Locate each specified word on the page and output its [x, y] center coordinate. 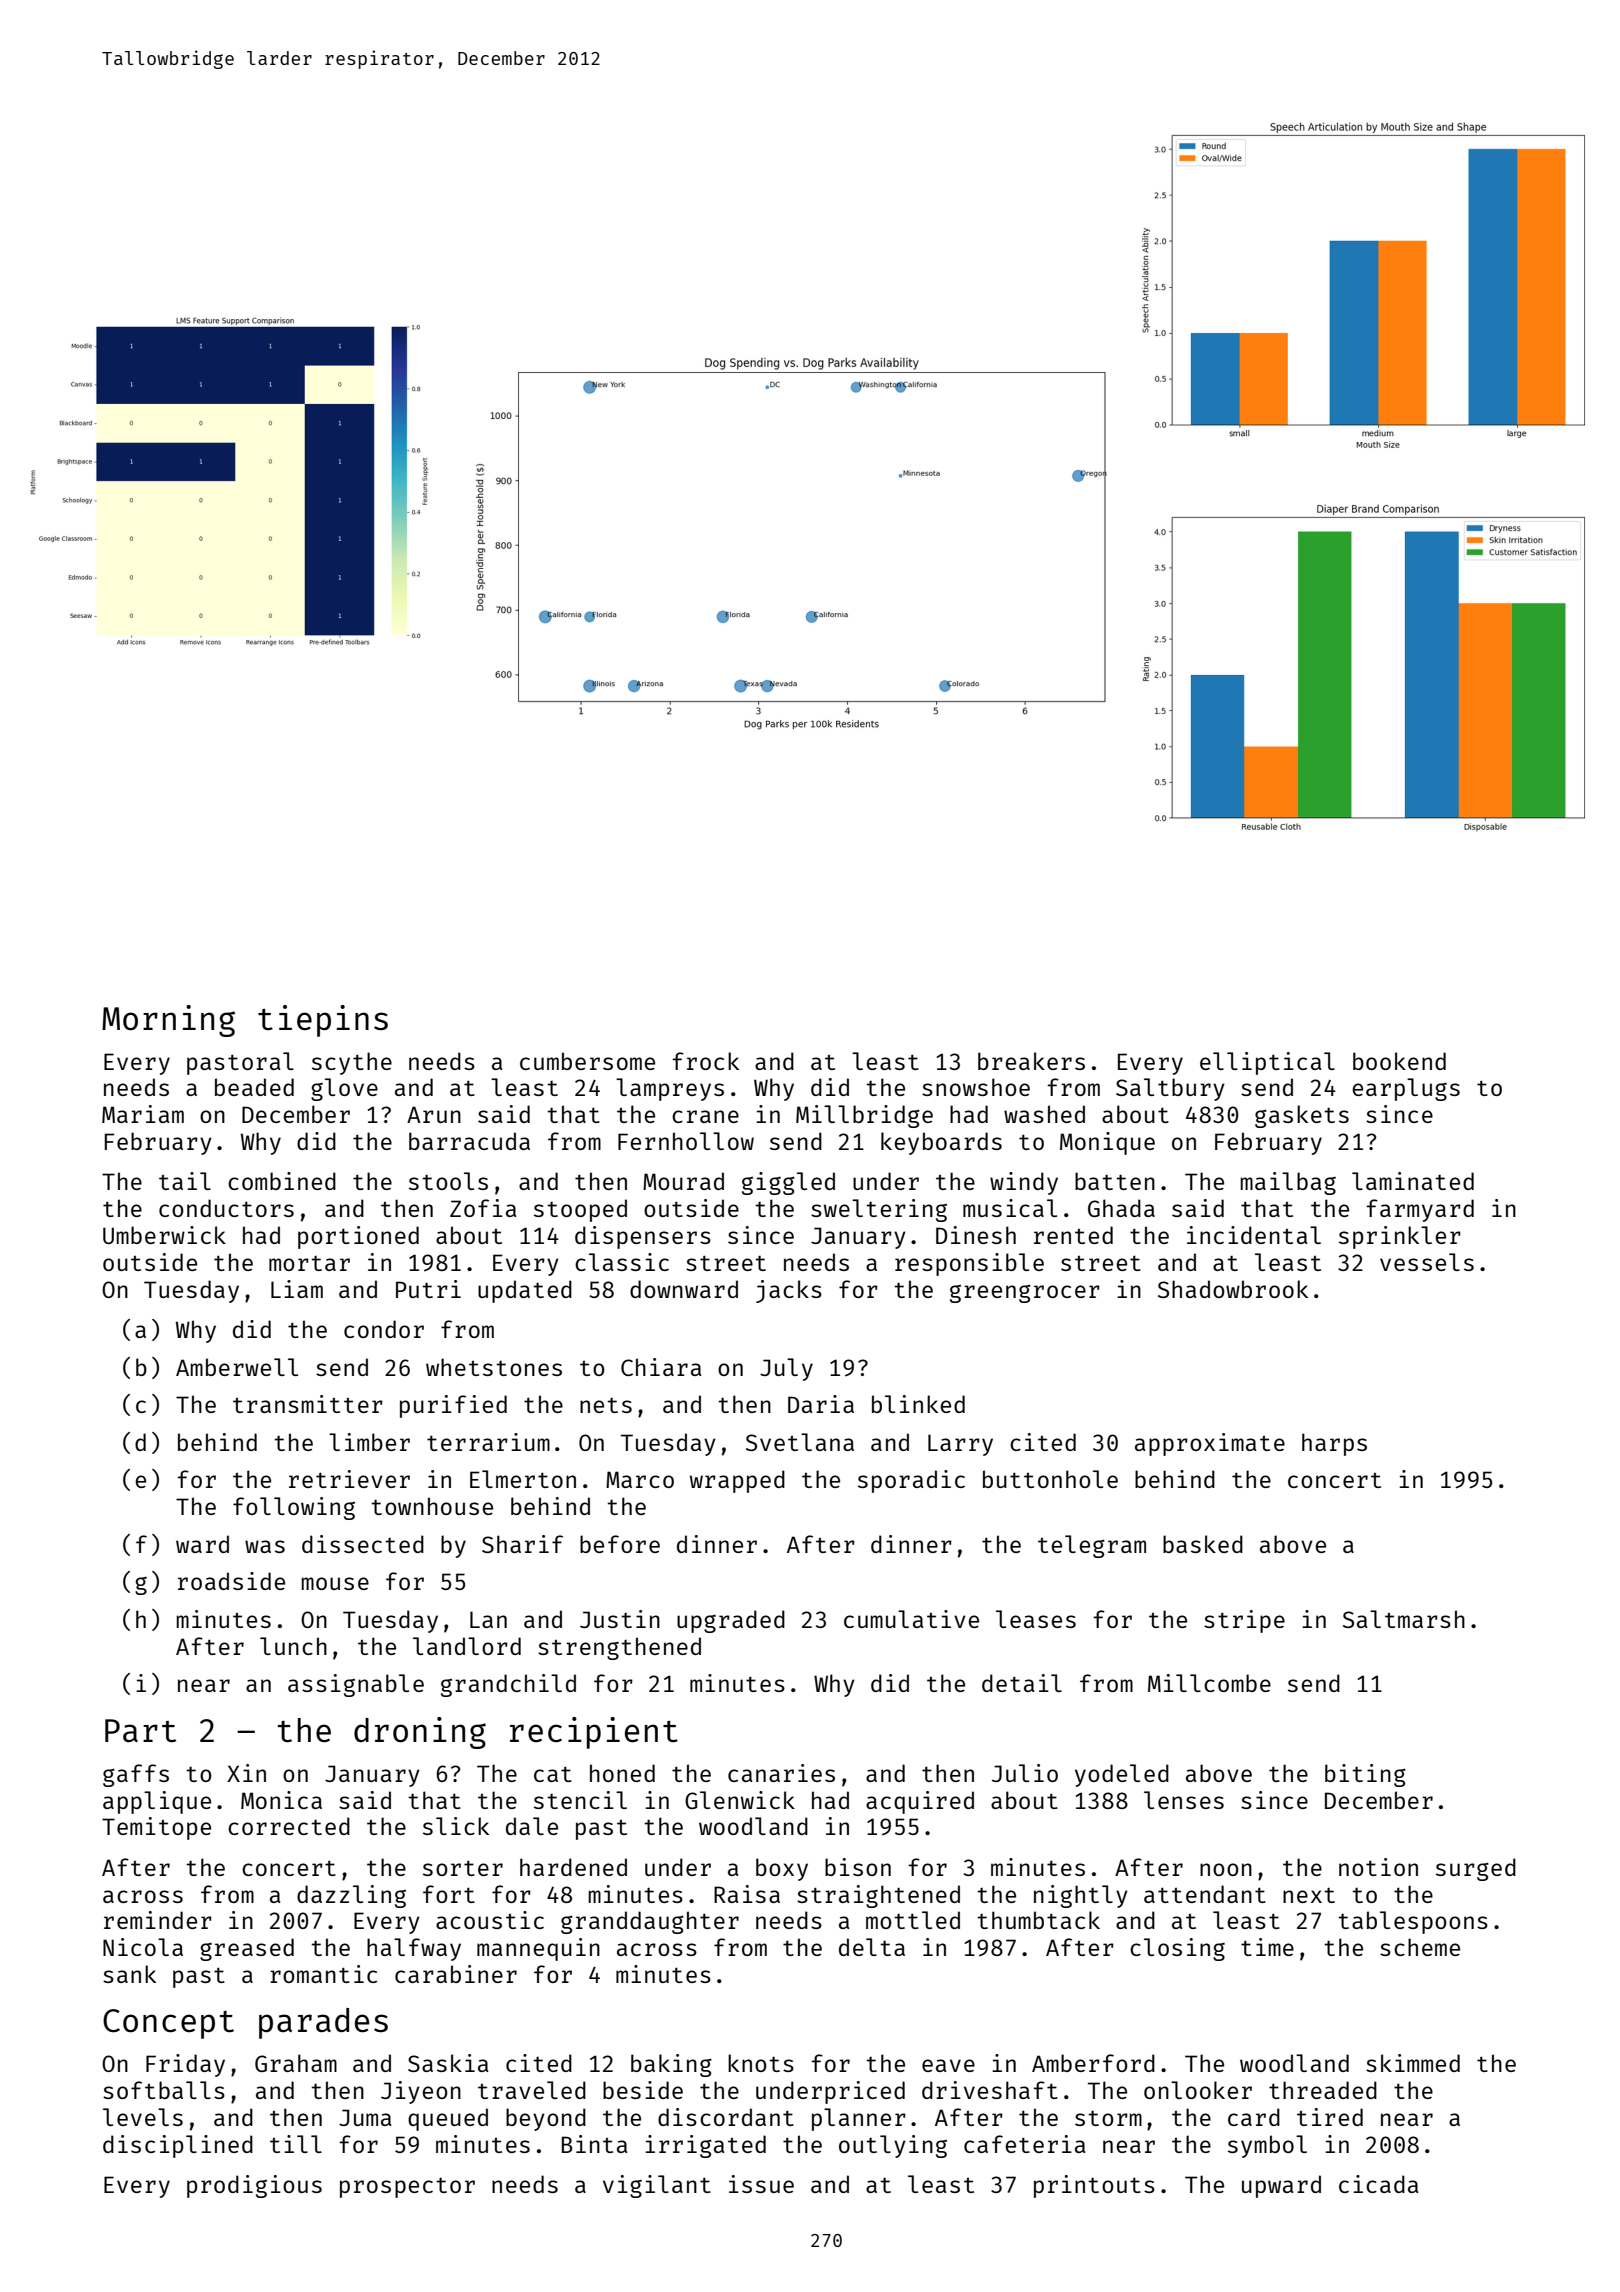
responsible [969, 1264]
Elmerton [523, 1479]
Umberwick [164, 1235]
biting [1365, 1775]
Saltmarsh [1404, 1619]
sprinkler [1400, 1237]
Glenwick [740, 1800]
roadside [231, 1581]
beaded [254, 1087]
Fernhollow [686, 1141]
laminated [1413, 1181]
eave [948, 2065]
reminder [158, 1920]
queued [448, 2119]
